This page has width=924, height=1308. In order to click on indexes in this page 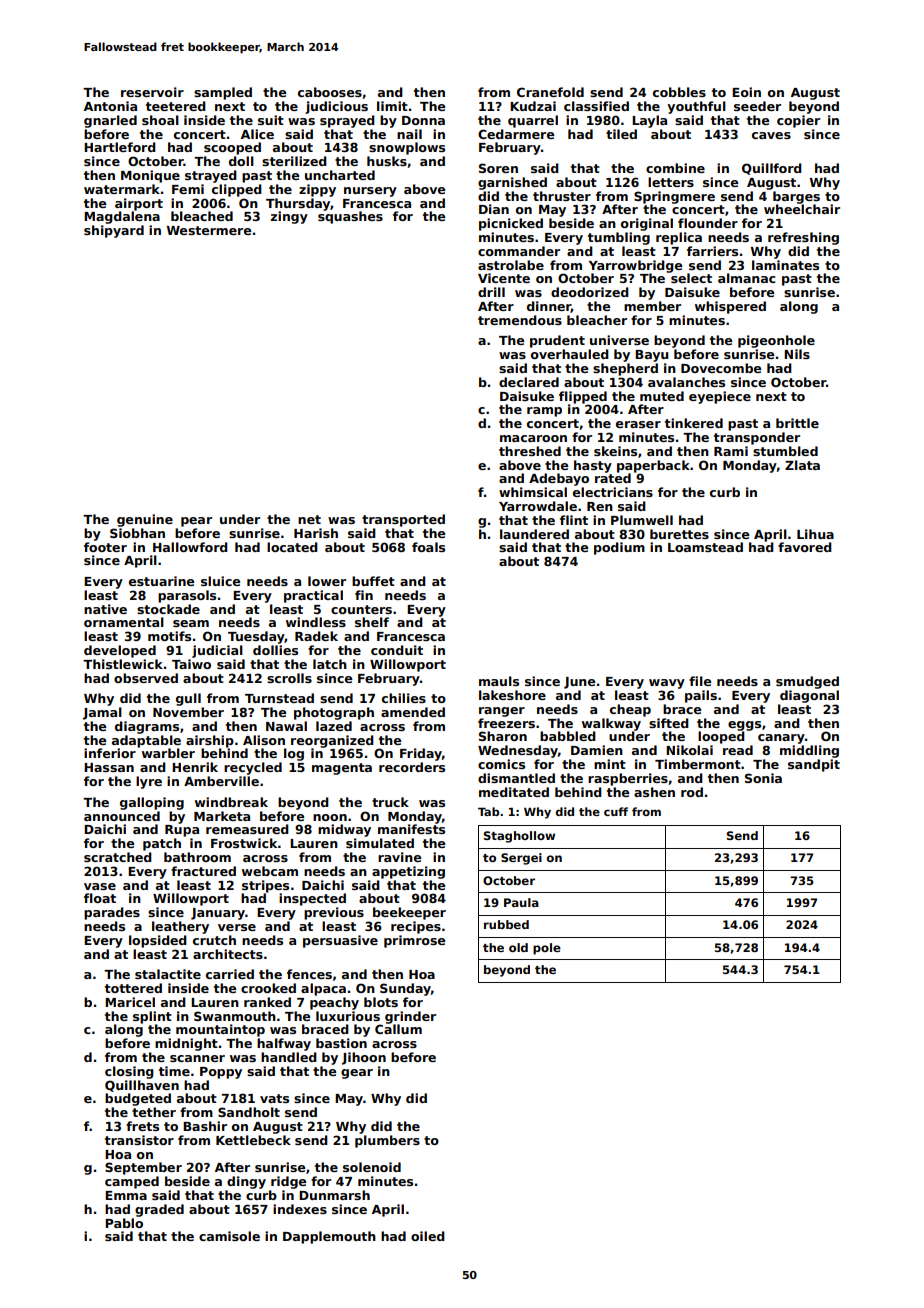, I will do `click(300, 1209)`.
